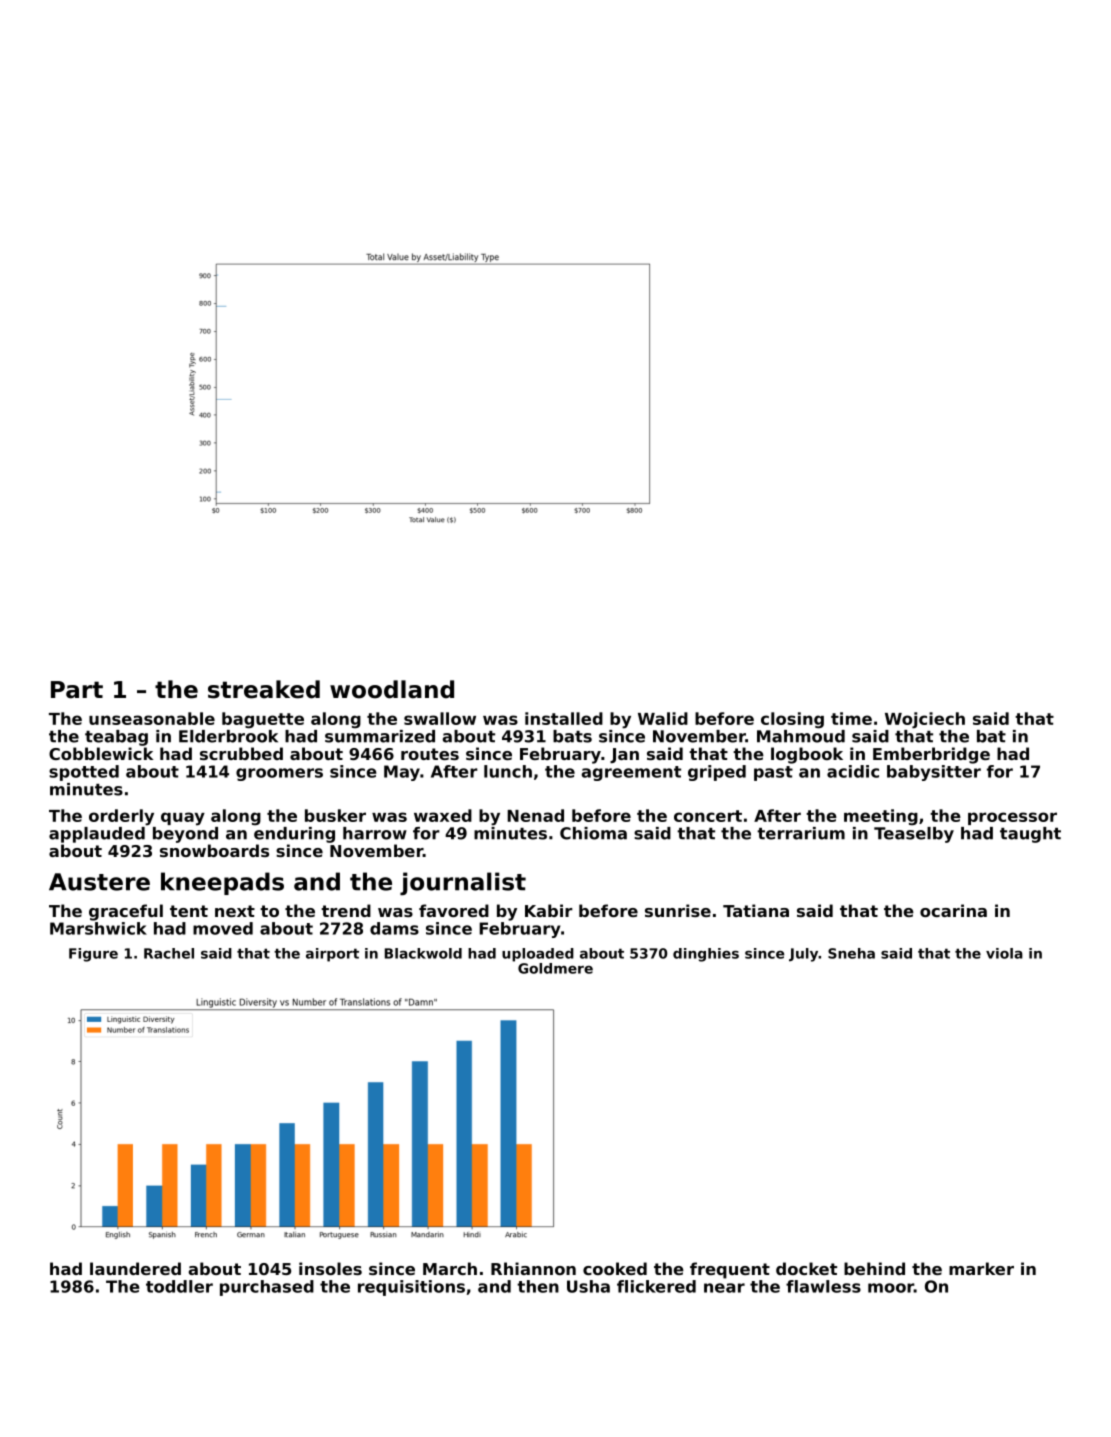 The width and height of the page is (1111, 1437). Describe the element at coordinates (851, 718) in the page. I see `time` at that location.
